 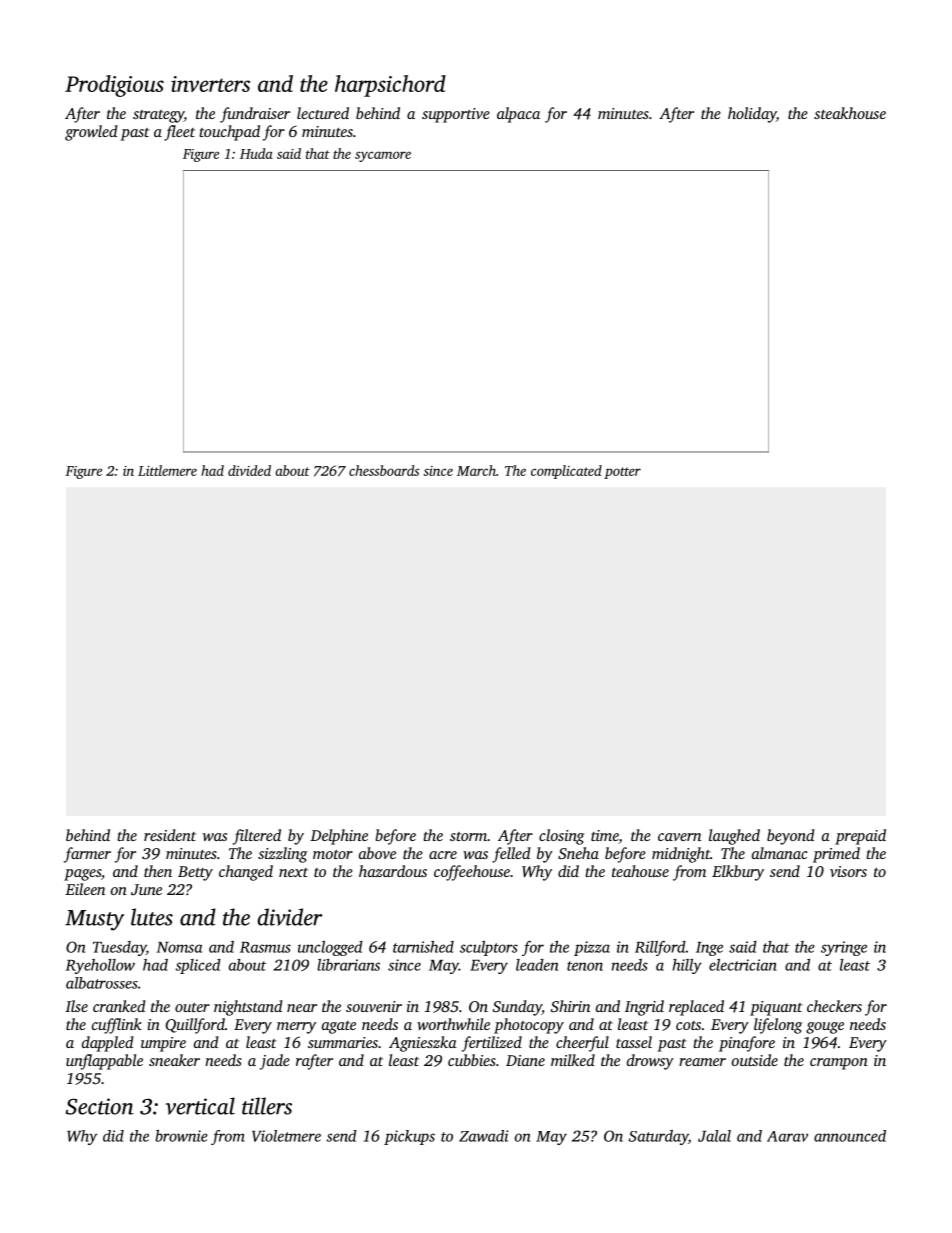 I want to click on potter, so click(x=622, y=473).
